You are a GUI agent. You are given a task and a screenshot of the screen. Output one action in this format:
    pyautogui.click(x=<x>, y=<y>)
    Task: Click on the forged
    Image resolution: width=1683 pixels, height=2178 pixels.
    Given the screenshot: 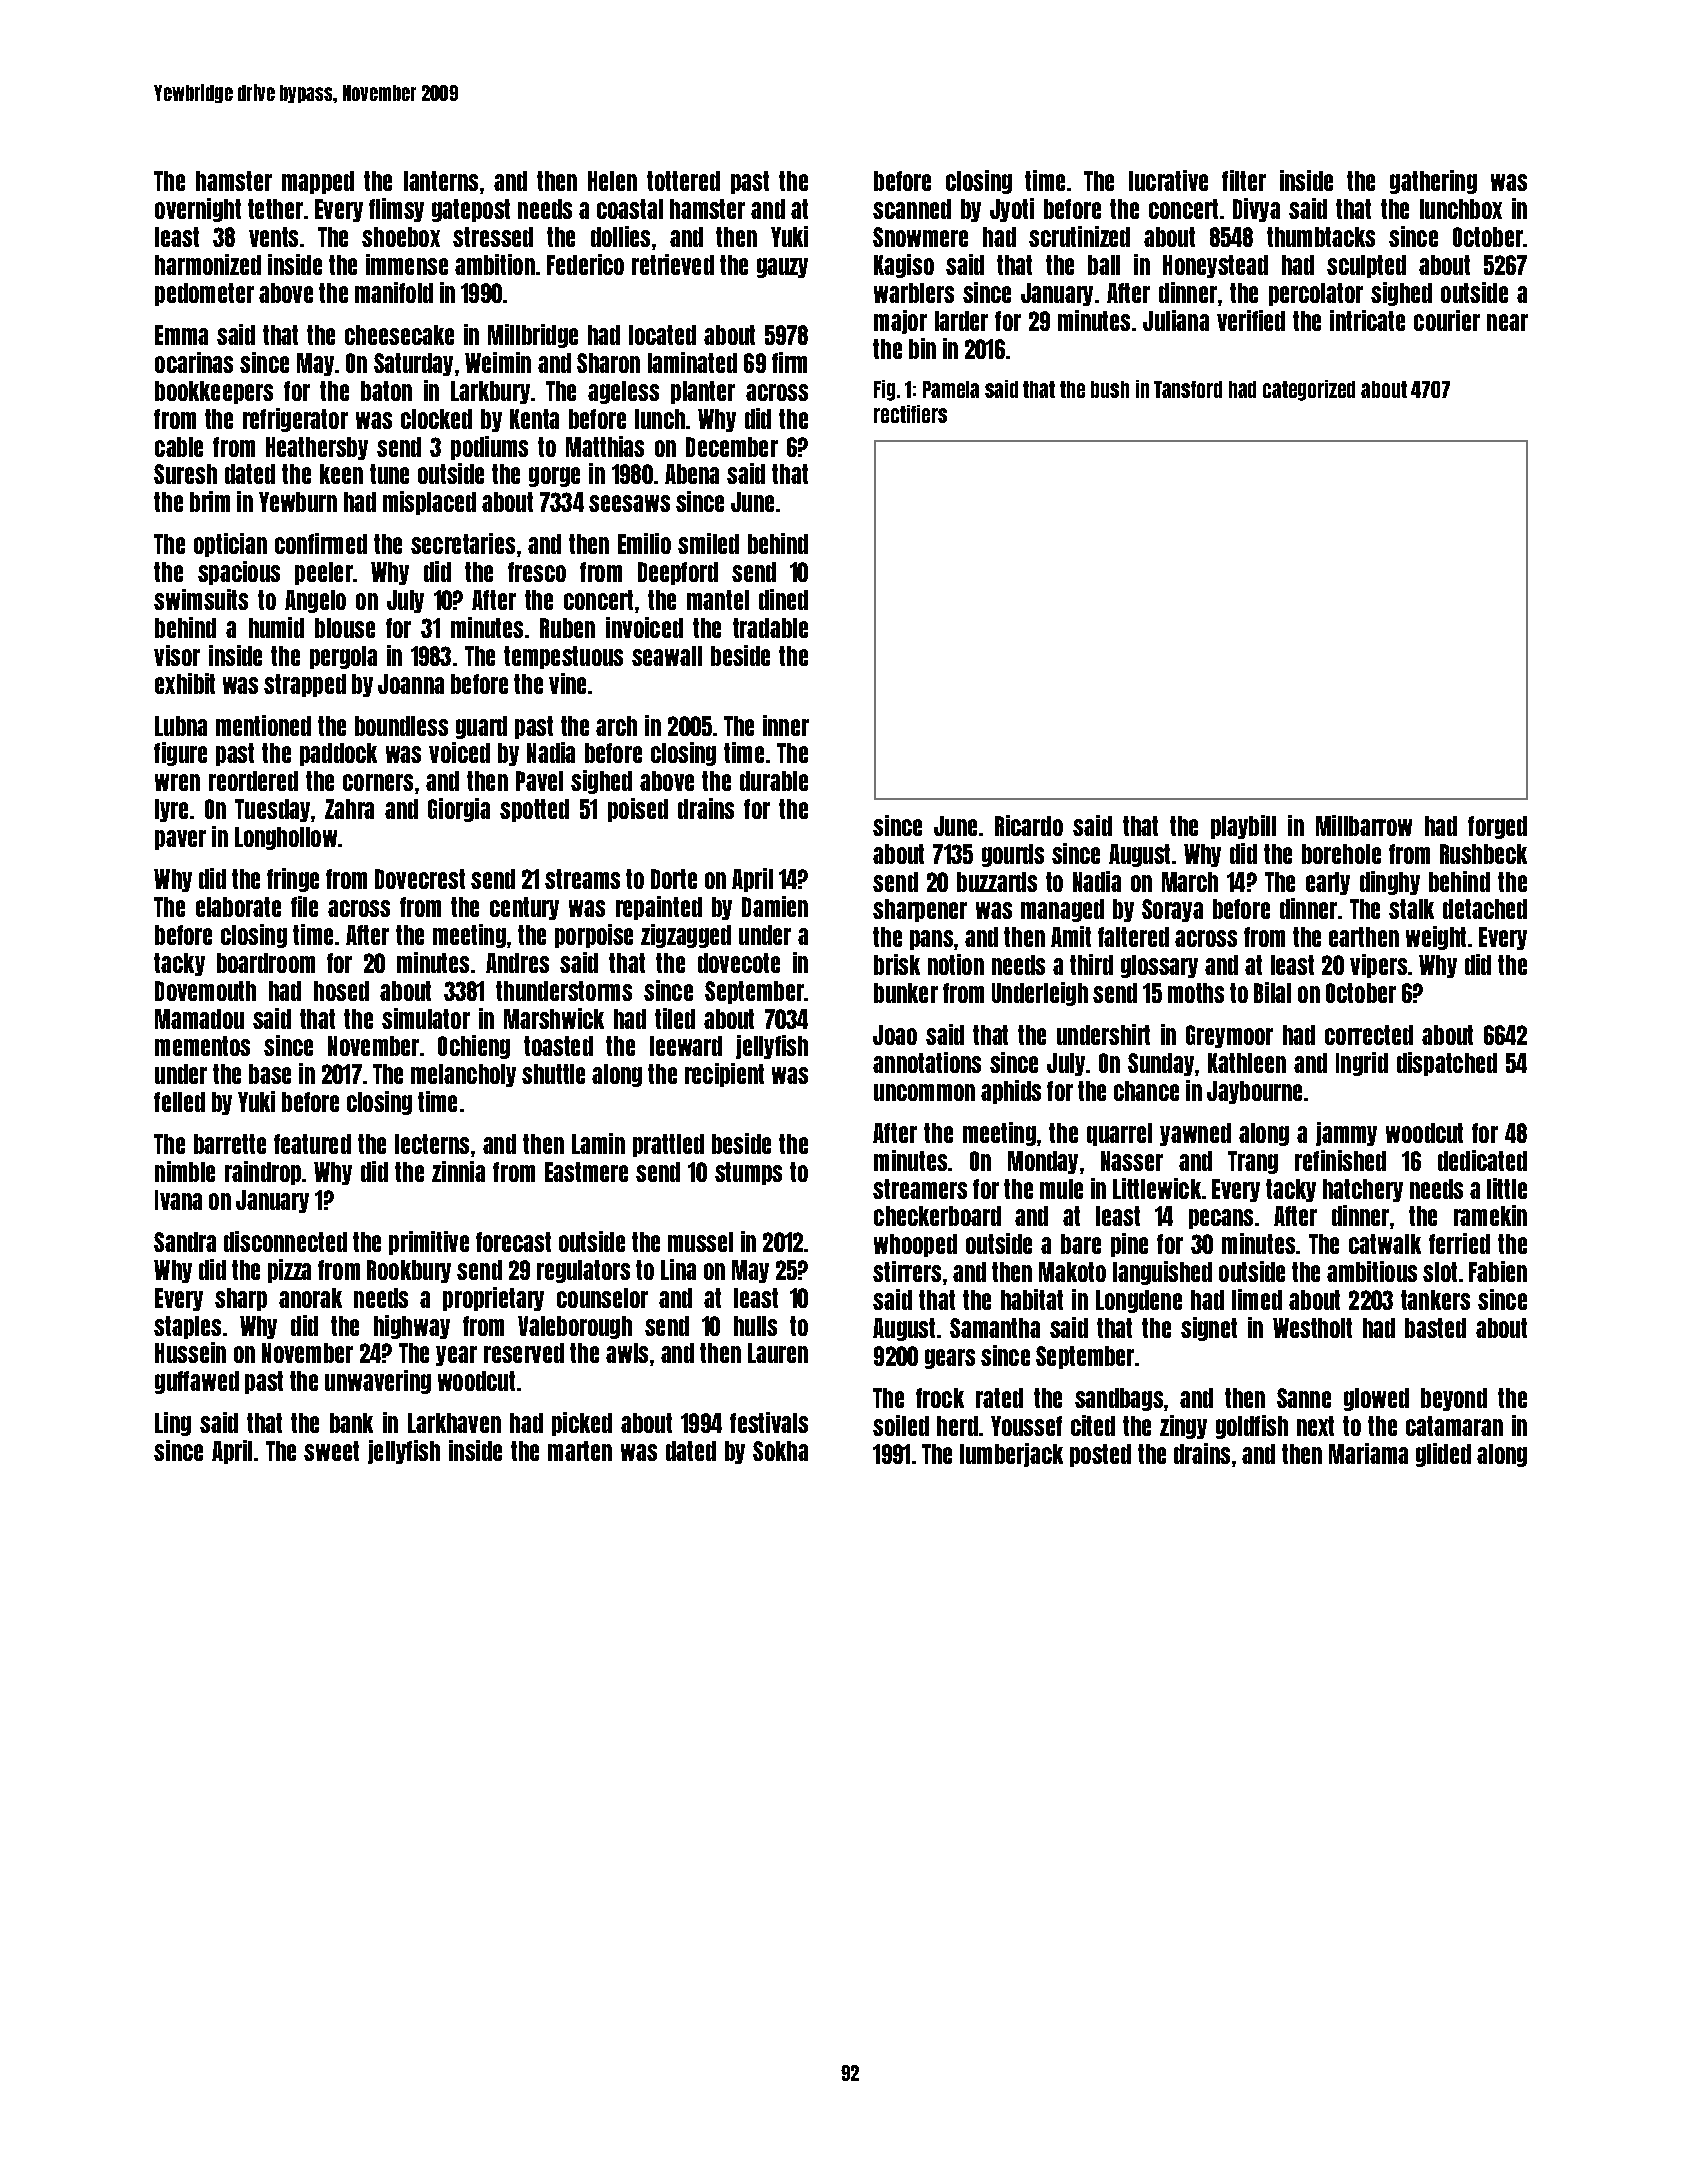 What is the action you would take?
    pyautogui.click(x=1497, y=827)
